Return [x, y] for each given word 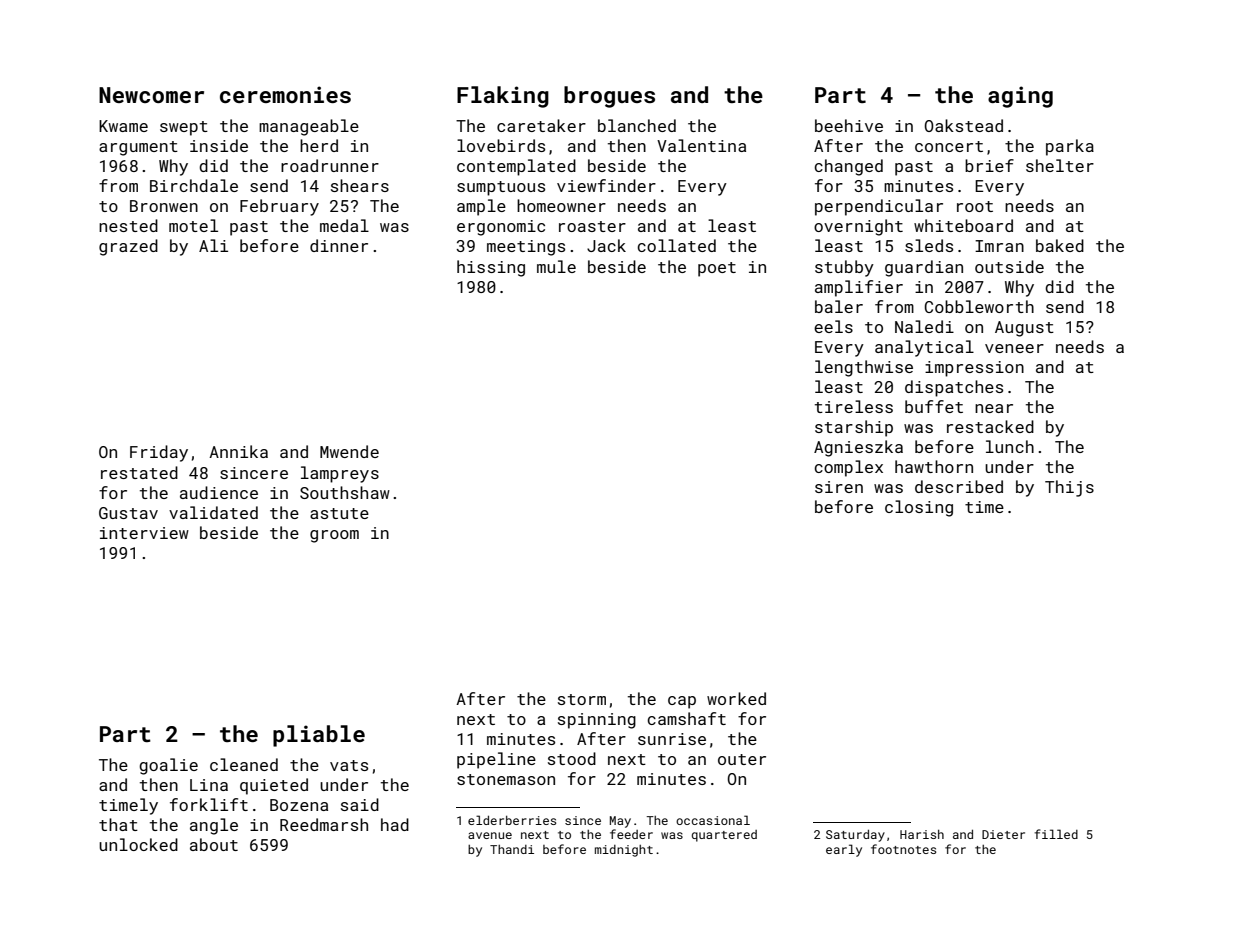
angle [214, 826]
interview [144, 533]
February [279, 207]
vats [349, 765]
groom [334, 536]
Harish [922, 834]
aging [1020, 97]
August [1024, 329]
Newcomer [151, 95]
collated [676, 245]
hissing [491, 268]
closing [919, 508]
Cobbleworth [979, 306]
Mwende [349, 451]
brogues [609, 97]
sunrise [672, 739]
